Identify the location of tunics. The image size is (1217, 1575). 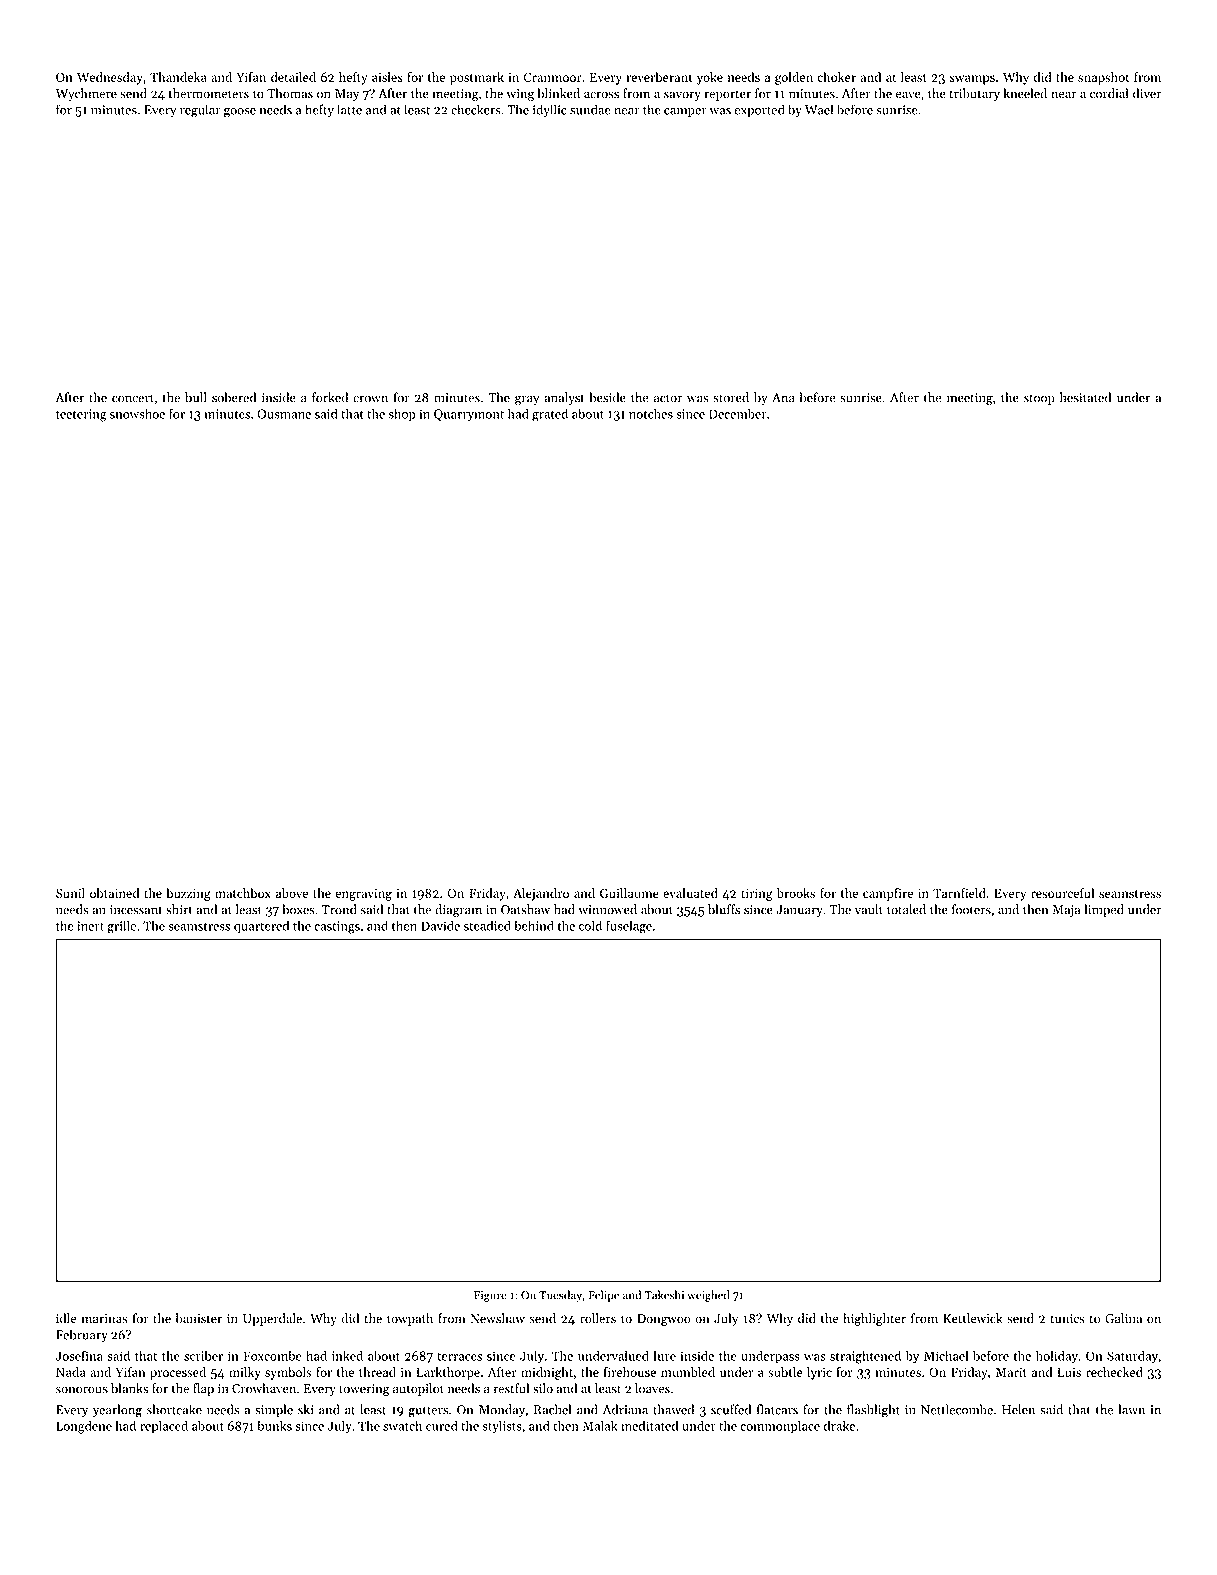
(1067, 1319).
